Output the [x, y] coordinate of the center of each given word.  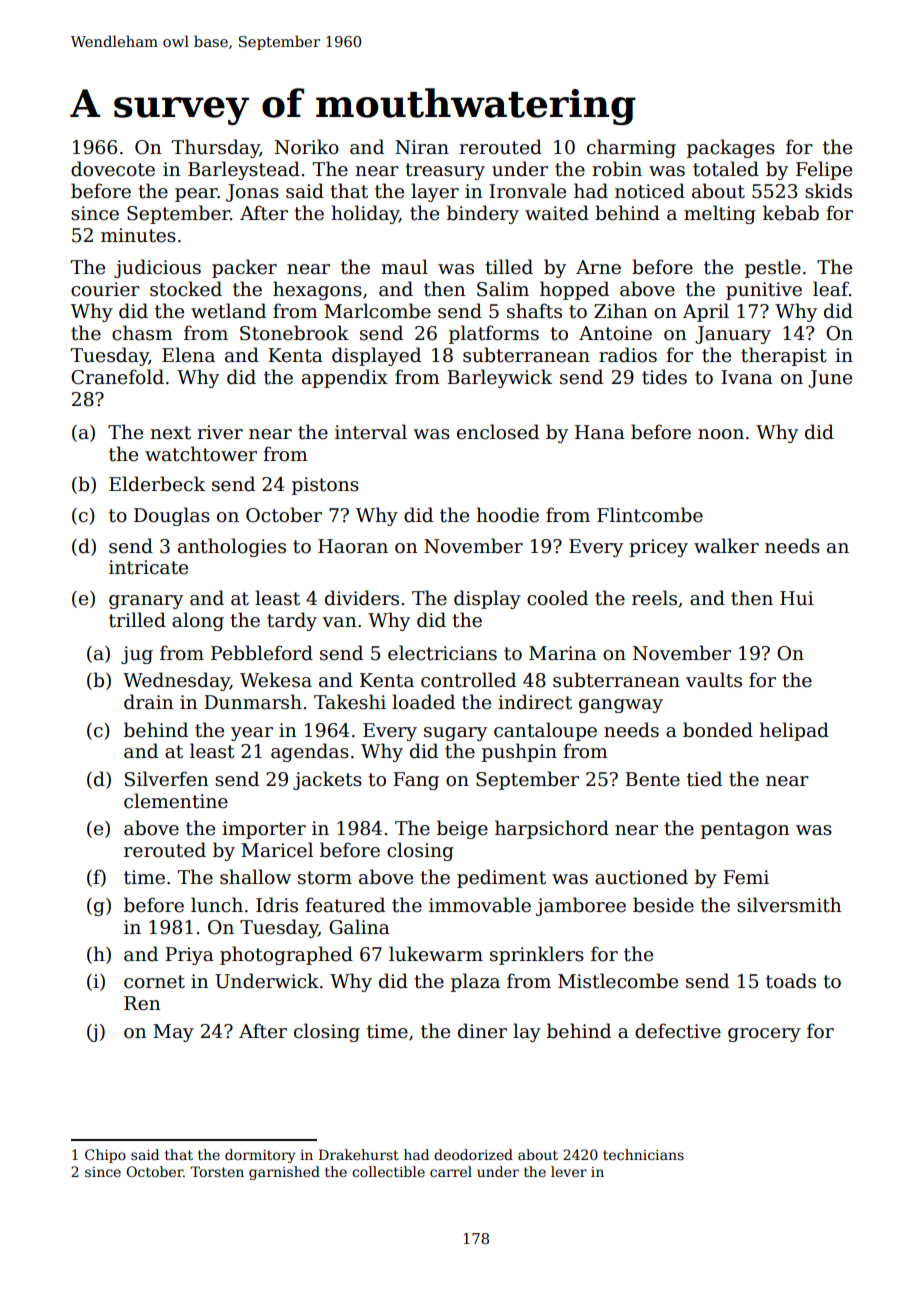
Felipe [824, 170]
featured [345, 905]
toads [791, 981]
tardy [292, 621]
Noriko [307, 147]
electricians [442, 653]
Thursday [216, 148]
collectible [388, 1171]
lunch [217, 905]
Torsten [217, 1171]
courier [105, 289]
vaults [714, 680]
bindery [483, 214]
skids [828, 191]
